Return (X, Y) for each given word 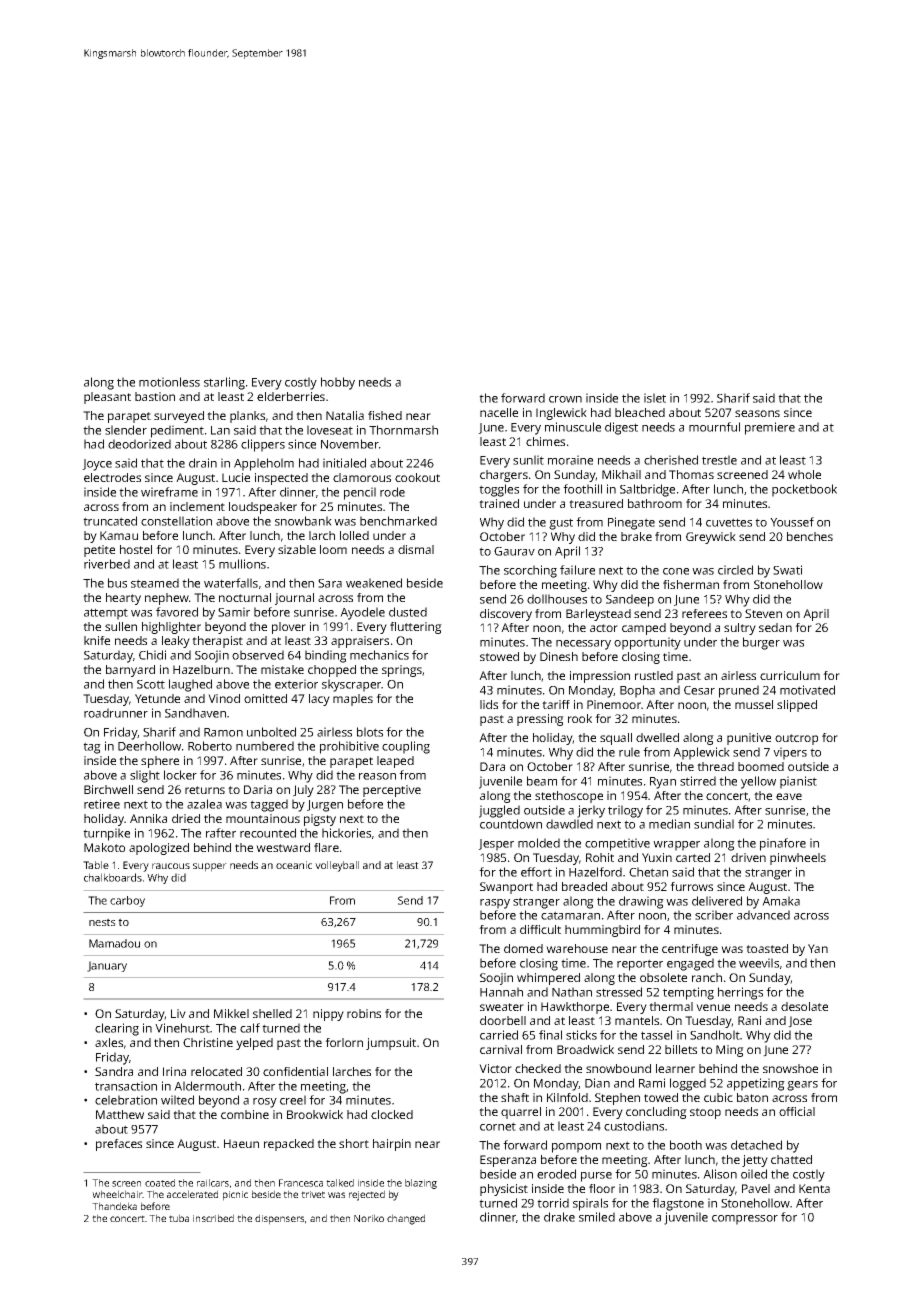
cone (676, 571)
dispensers (279, 1219)
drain (203, 463)
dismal (416, 549)
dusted (408, 612)
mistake (282, 669)
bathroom (655, 503)
